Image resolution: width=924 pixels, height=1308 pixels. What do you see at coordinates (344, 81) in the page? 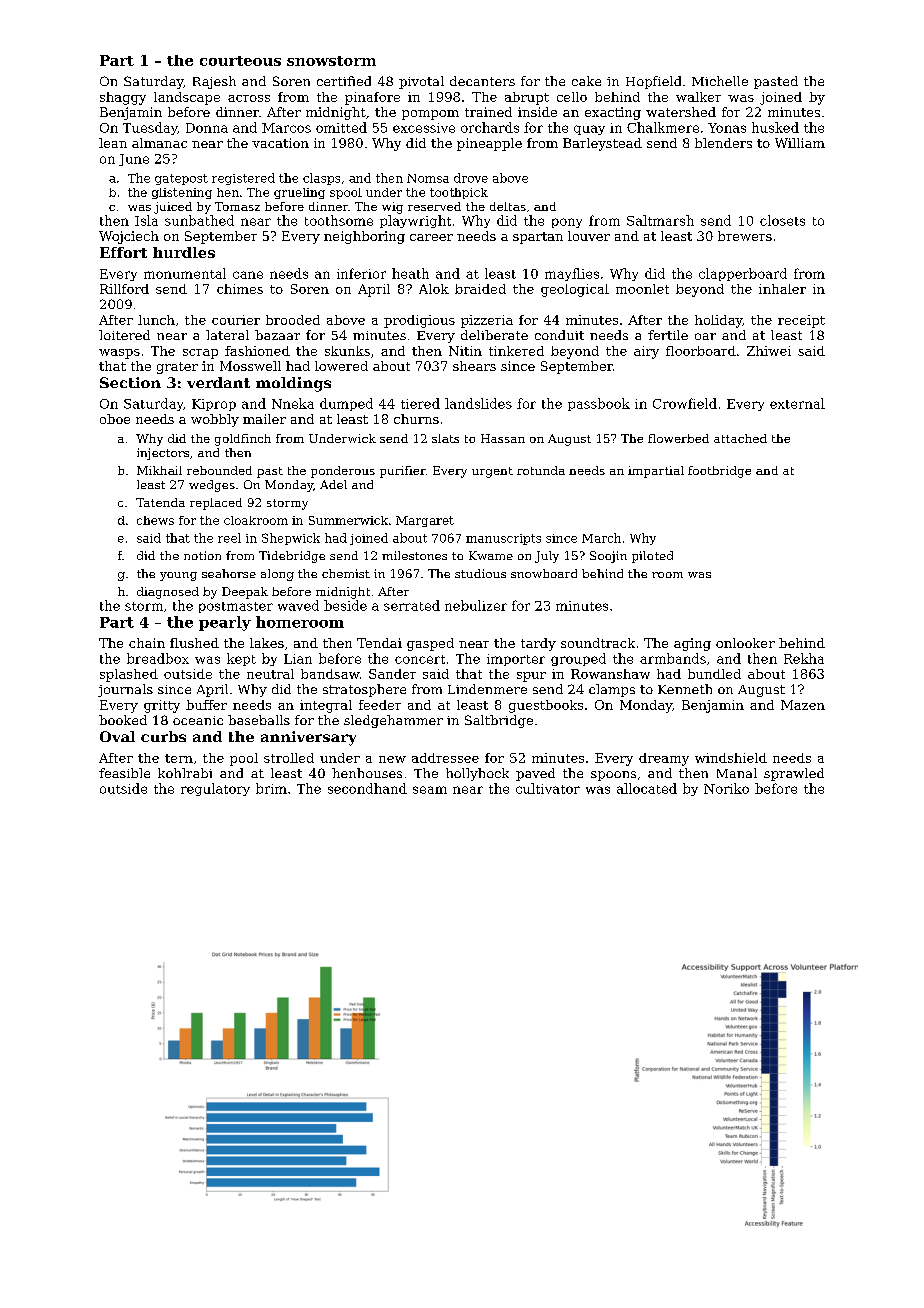
I see `certified` at bounding box center [344, 81].
